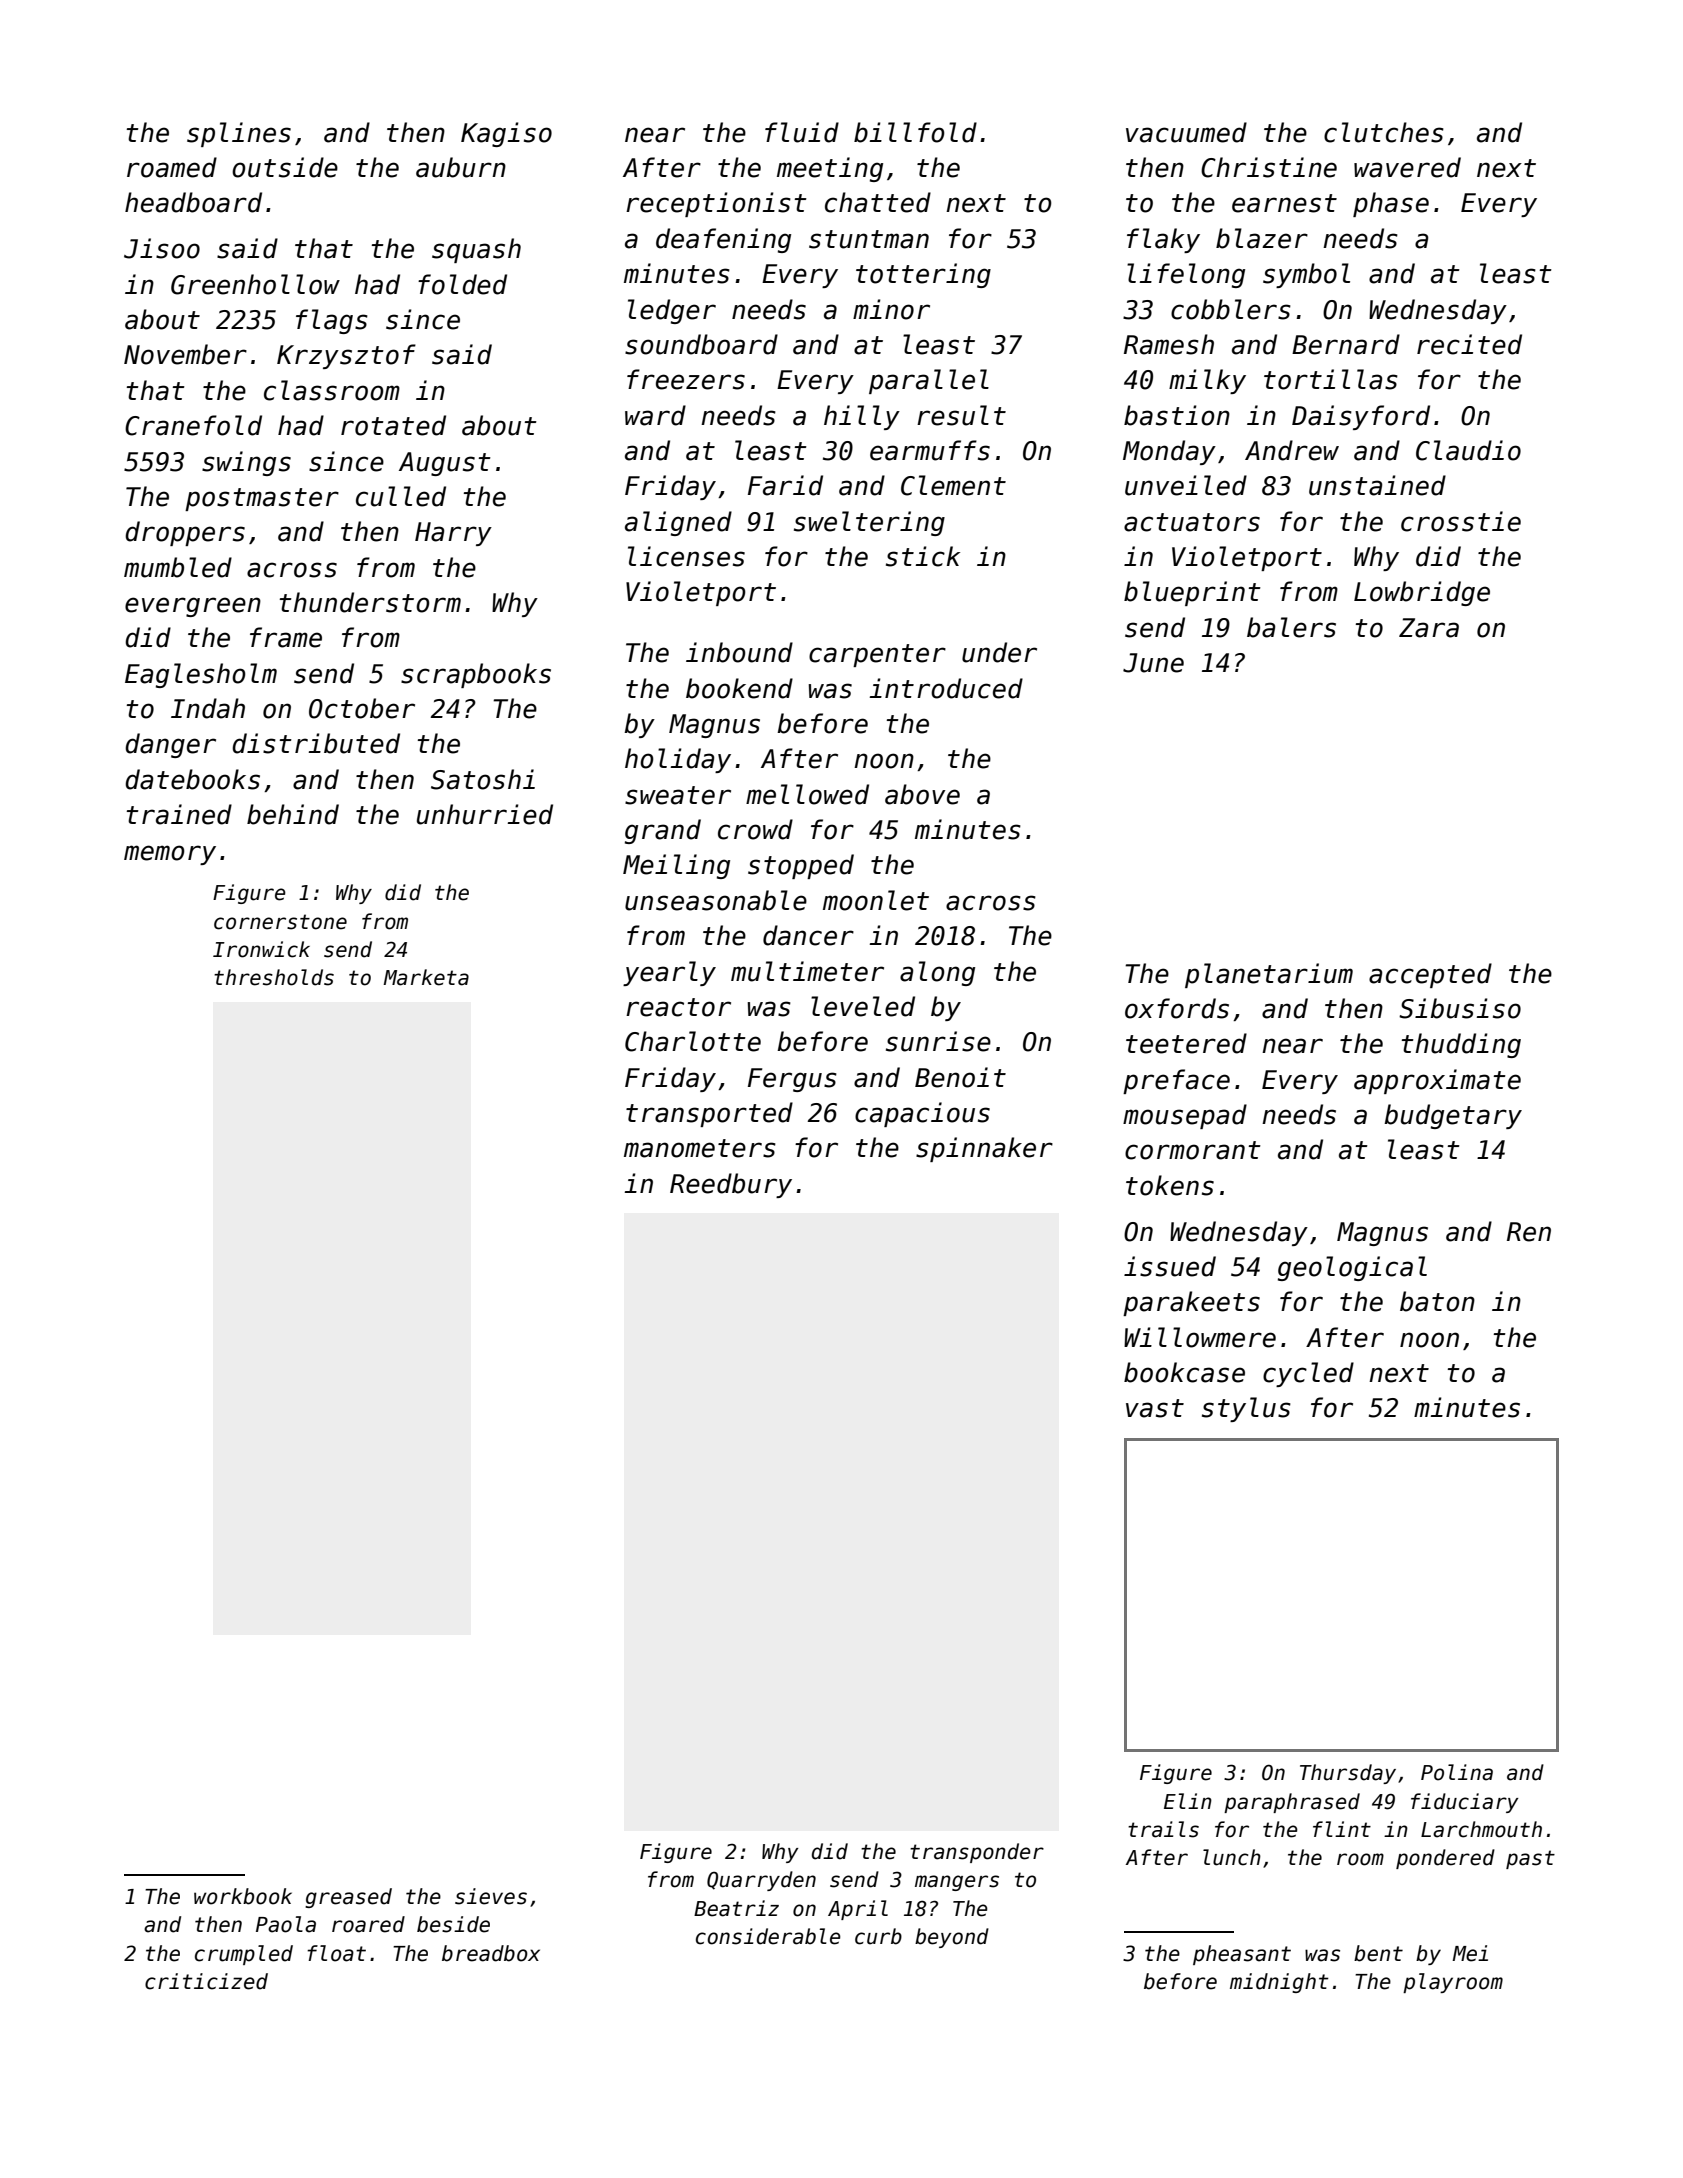 This document has width=1683, height=2178. What do you see at coordinates (1308, 1374) in the document?
I see `cycled` at bounding box center [1308, 1374].
